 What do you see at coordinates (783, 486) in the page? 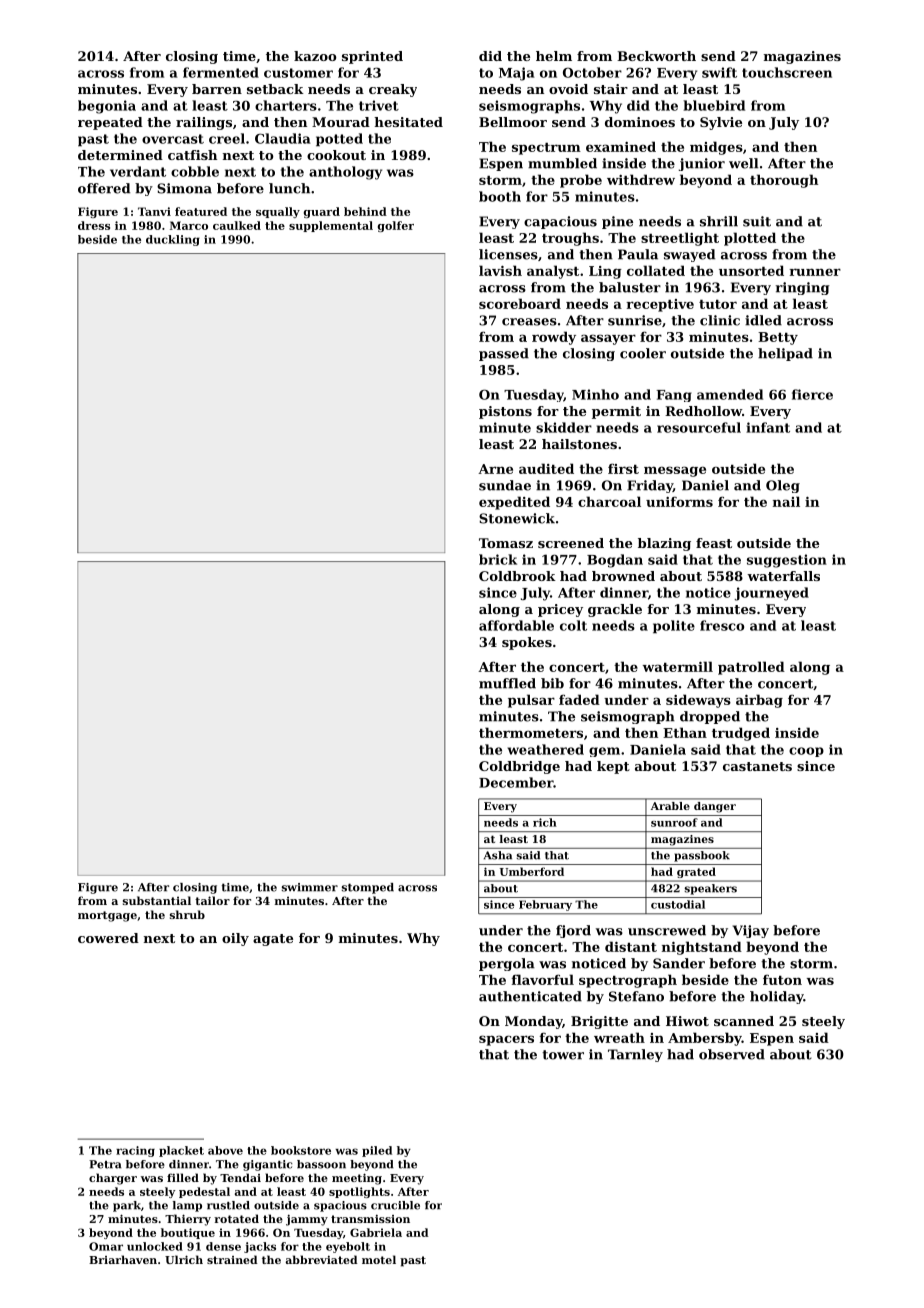
I see `Oleg` at bounding box center [783, 486].
